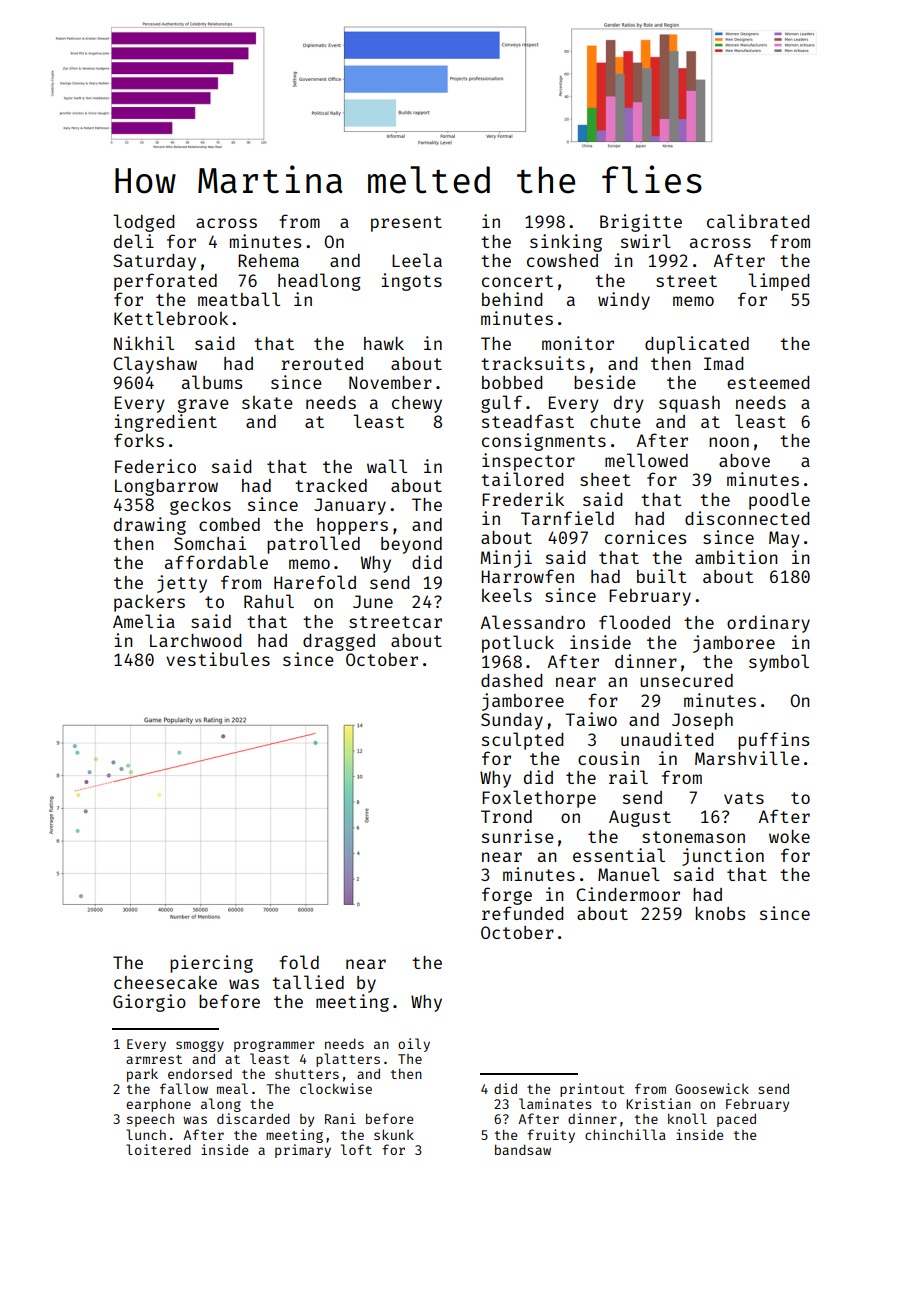 This screenshot has height=1311, width=924. I want to click on Goosewick, so click(712, 1088).
